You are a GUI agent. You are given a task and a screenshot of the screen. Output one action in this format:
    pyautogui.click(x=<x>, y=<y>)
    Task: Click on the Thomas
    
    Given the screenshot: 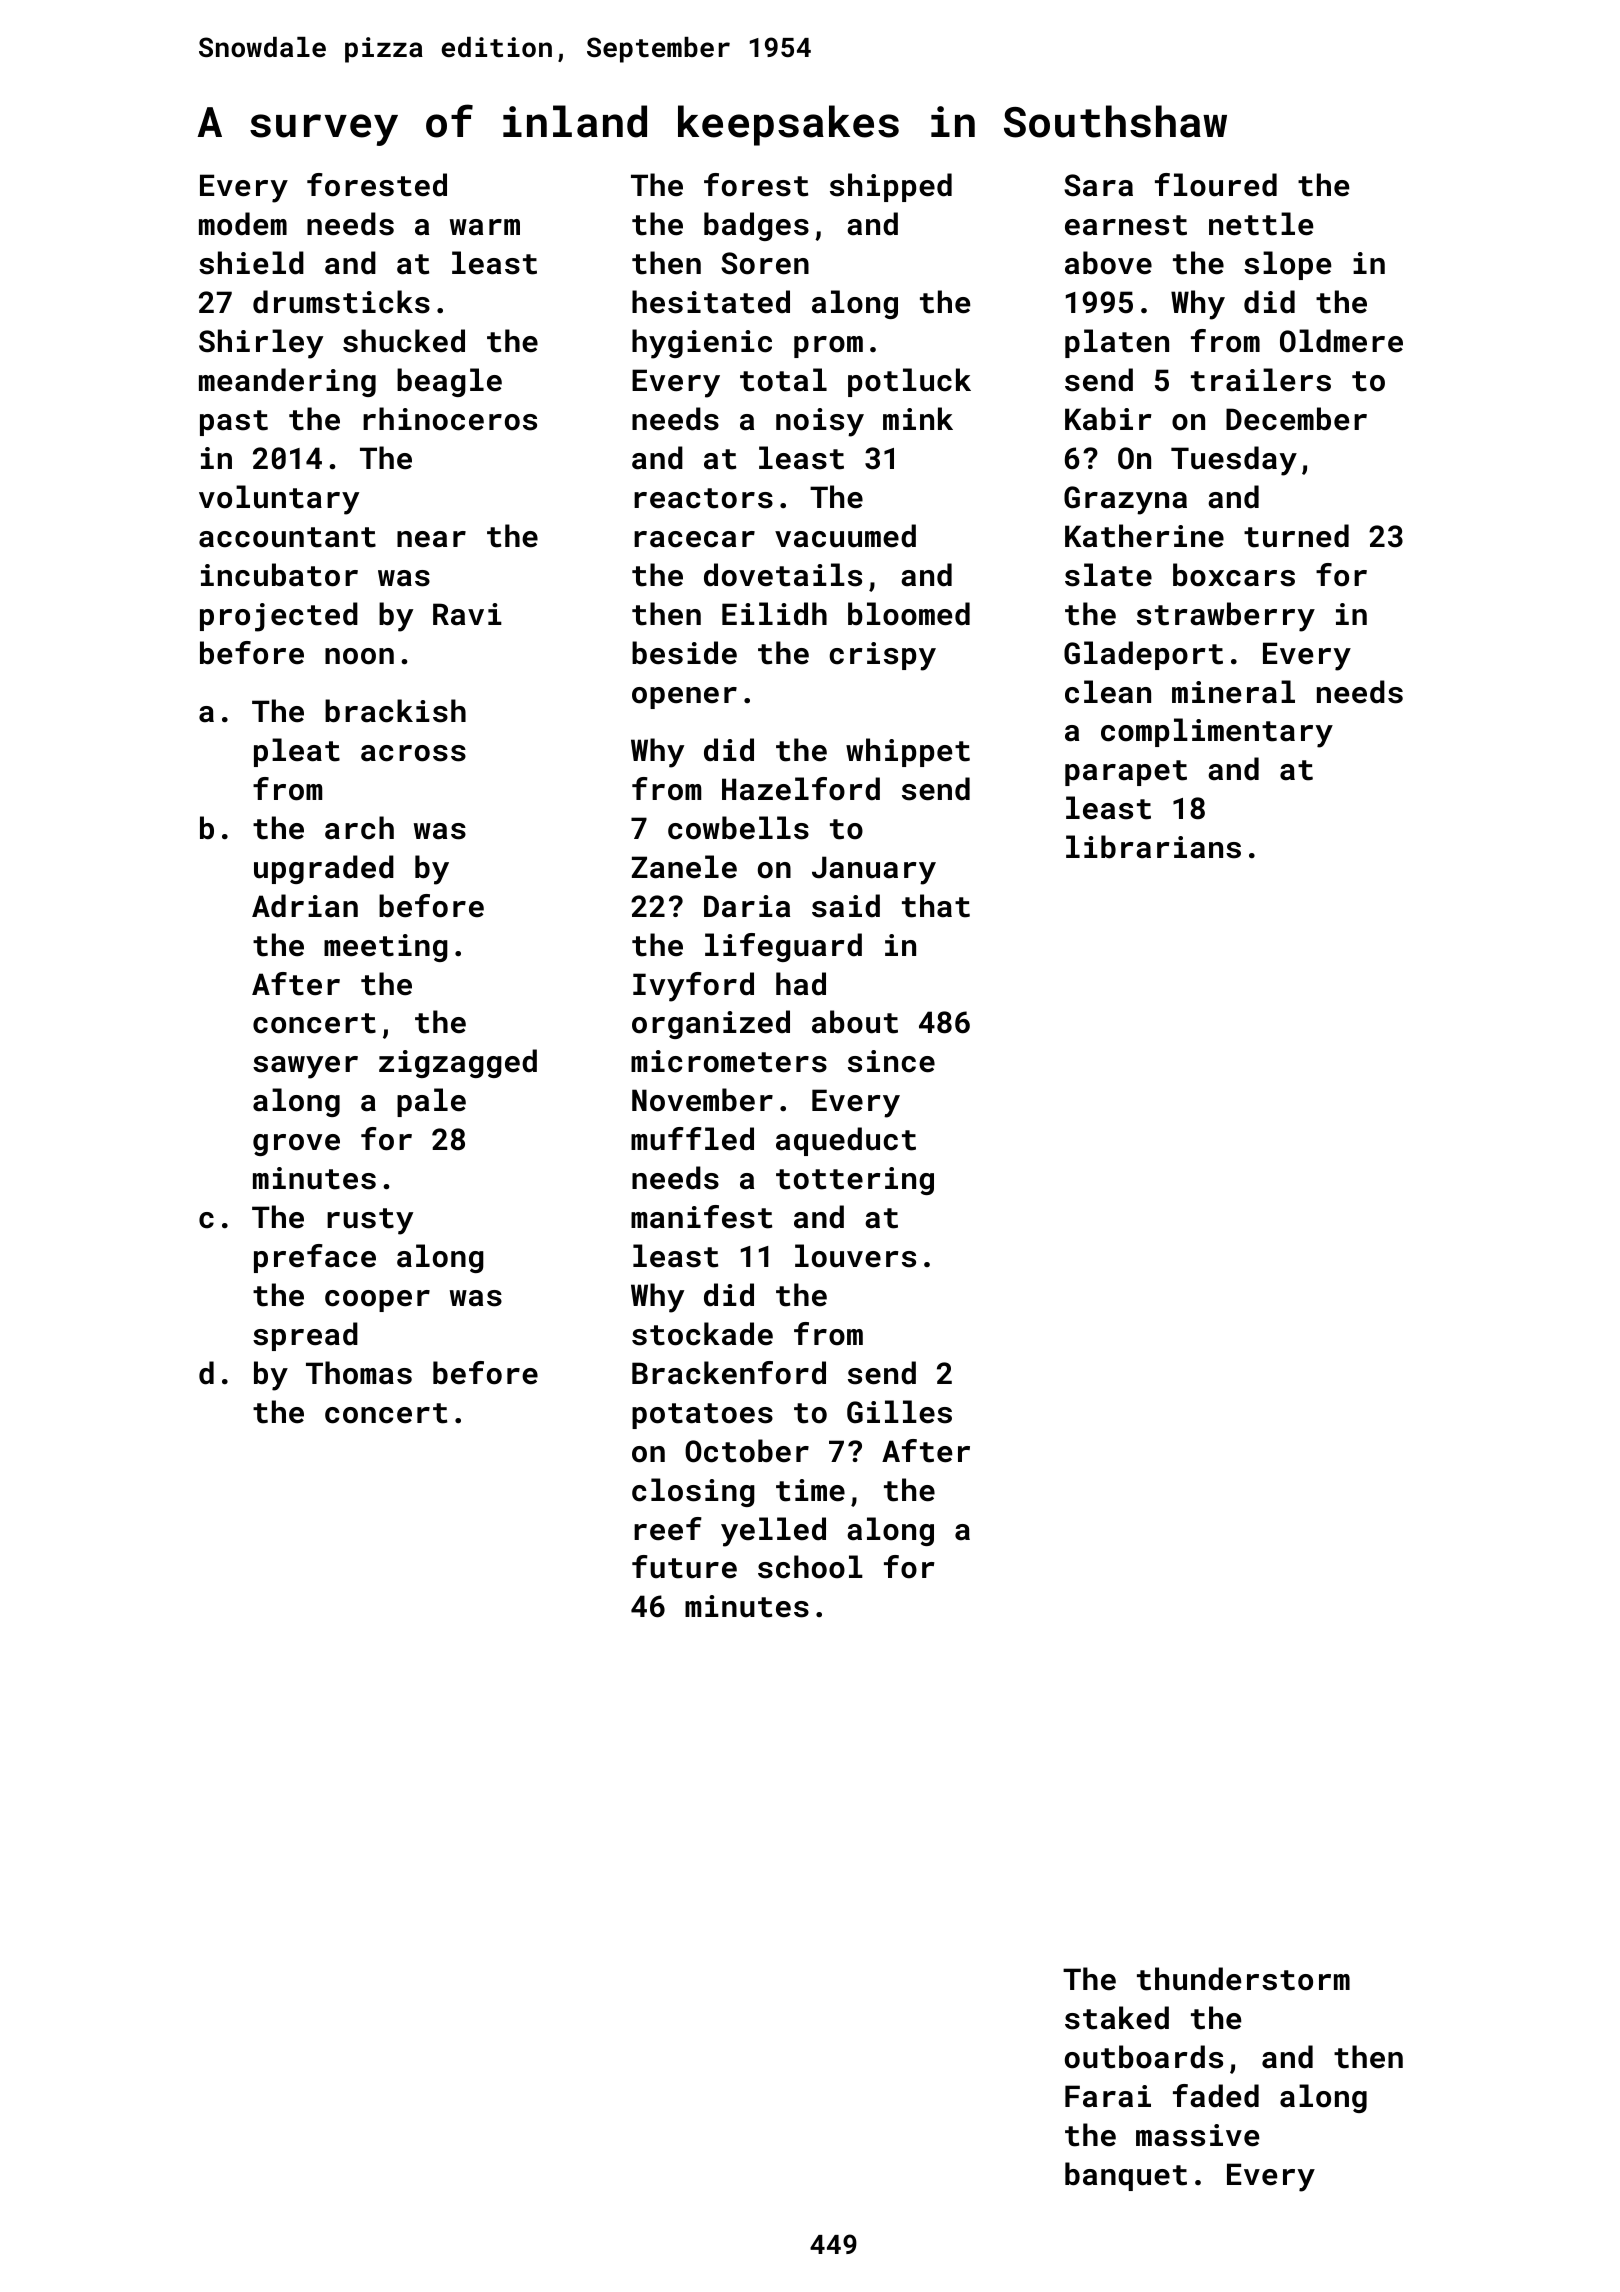 What is the action you would take?
    pyautogui.click(x=359, y=1373)
